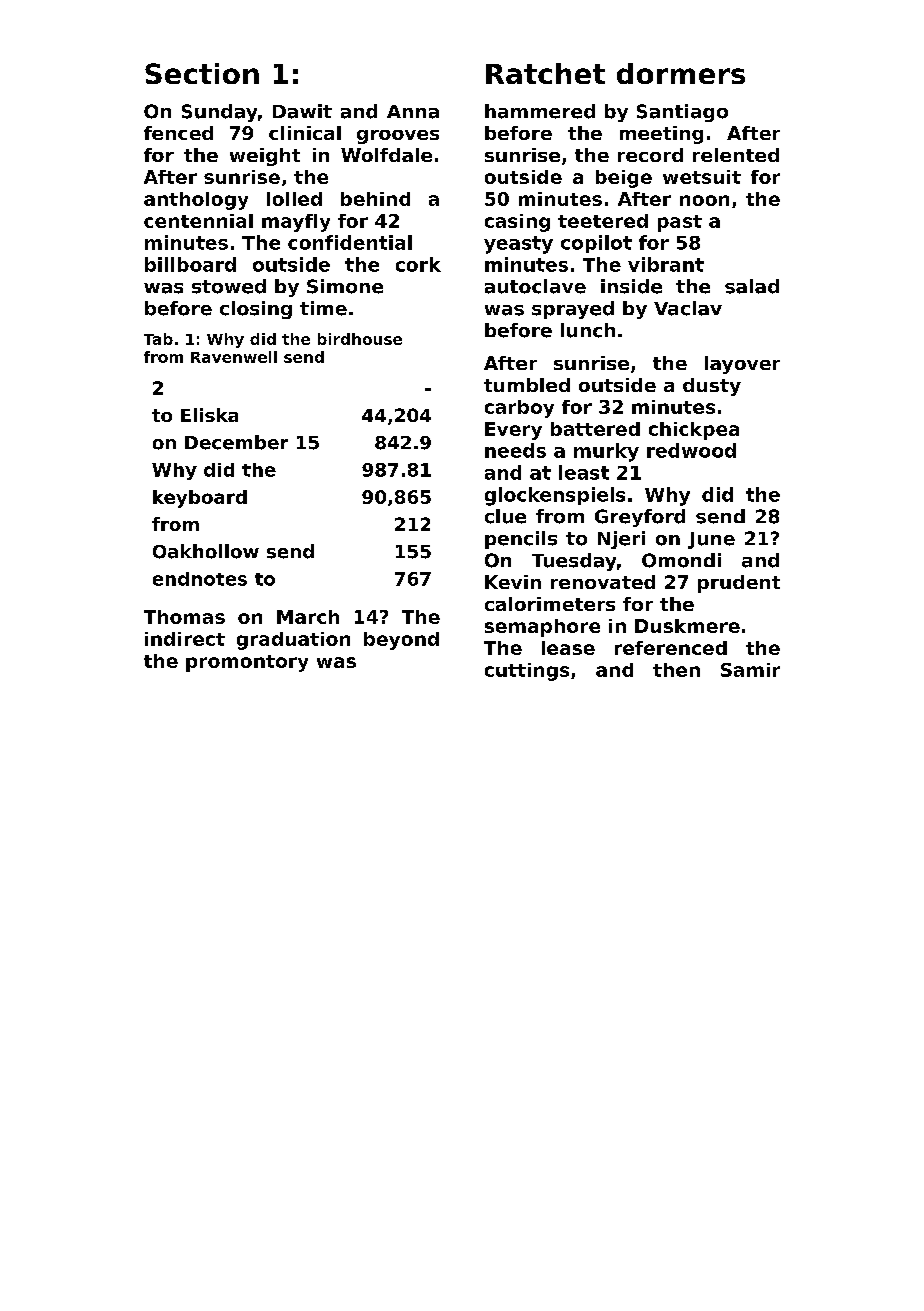  I want to click on promontory, so click(247, 663).
